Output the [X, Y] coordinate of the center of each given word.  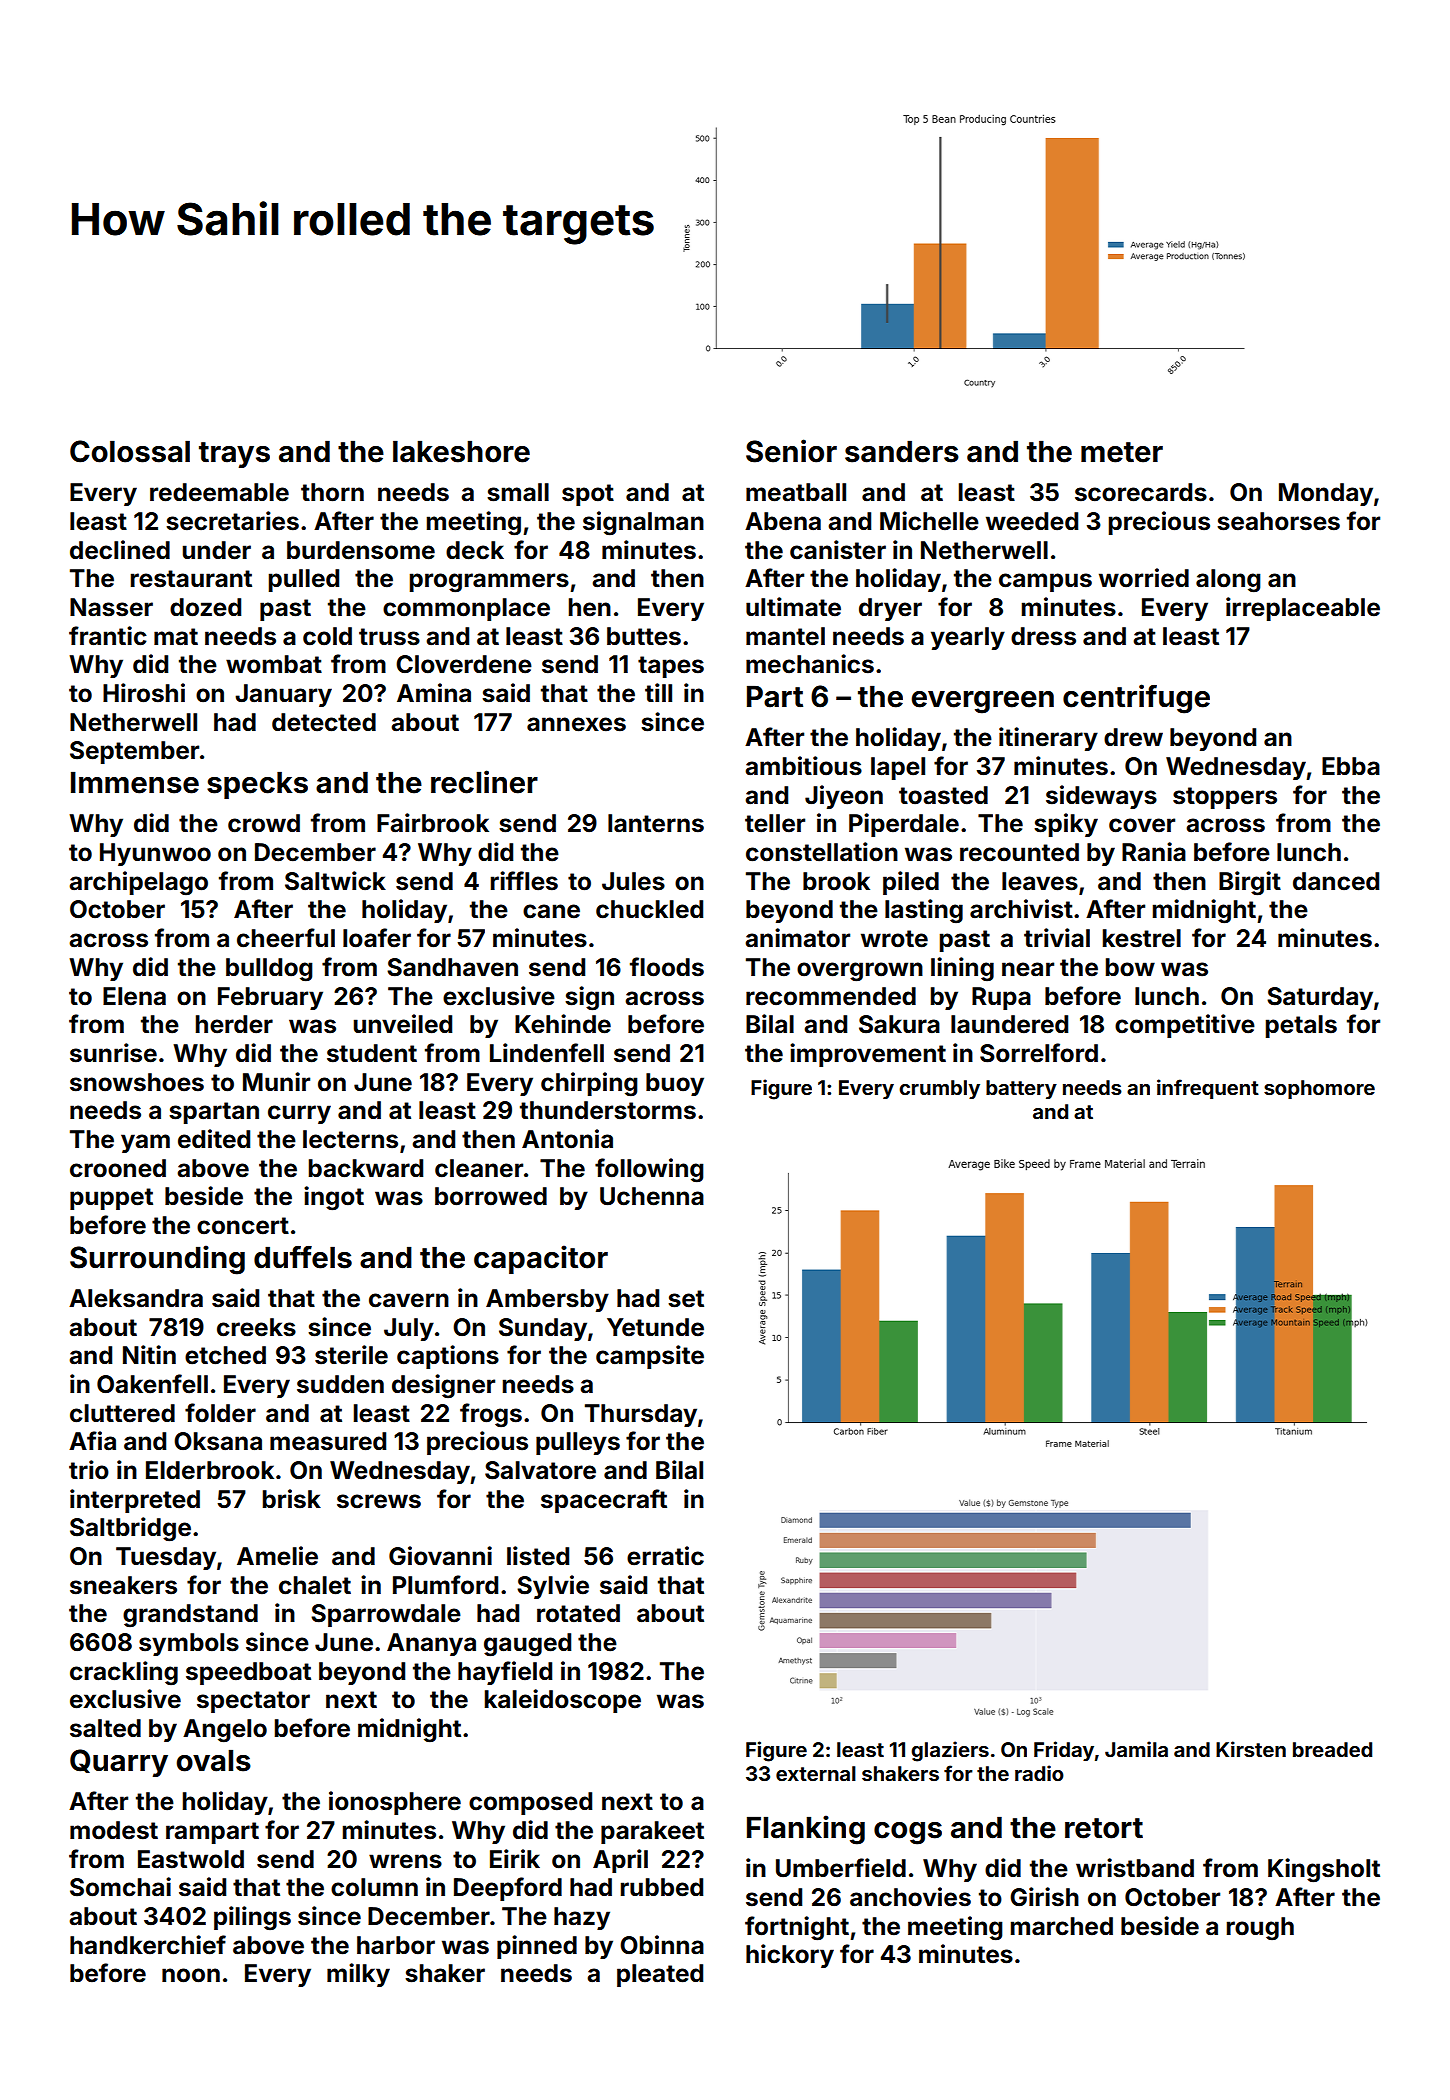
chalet [315, 1585]
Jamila [1136, 1749]
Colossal [130, 451]
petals [1301, 1026]
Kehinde [563, 1024]
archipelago [138, 883]
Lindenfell [547, 1053]
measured [328, 1441]
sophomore [1319, 1089]
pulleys [578, 1443]
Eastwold [191, 1859]
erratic [665, 1556]
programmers [489, 583]
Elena [134, 996]
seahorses [1278, 521]
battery [1021, 1089]
